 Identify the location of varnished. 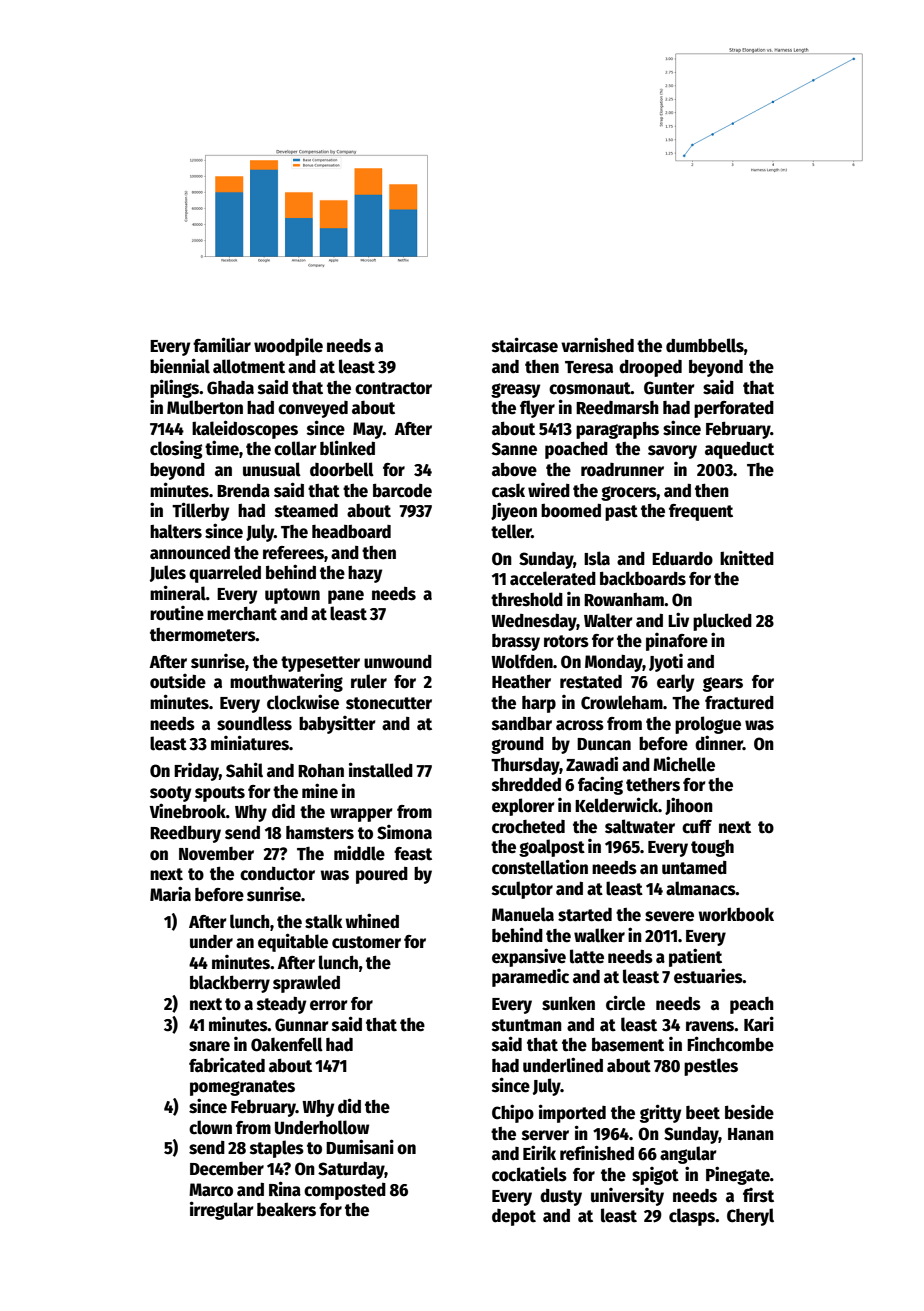
(597, 345).
